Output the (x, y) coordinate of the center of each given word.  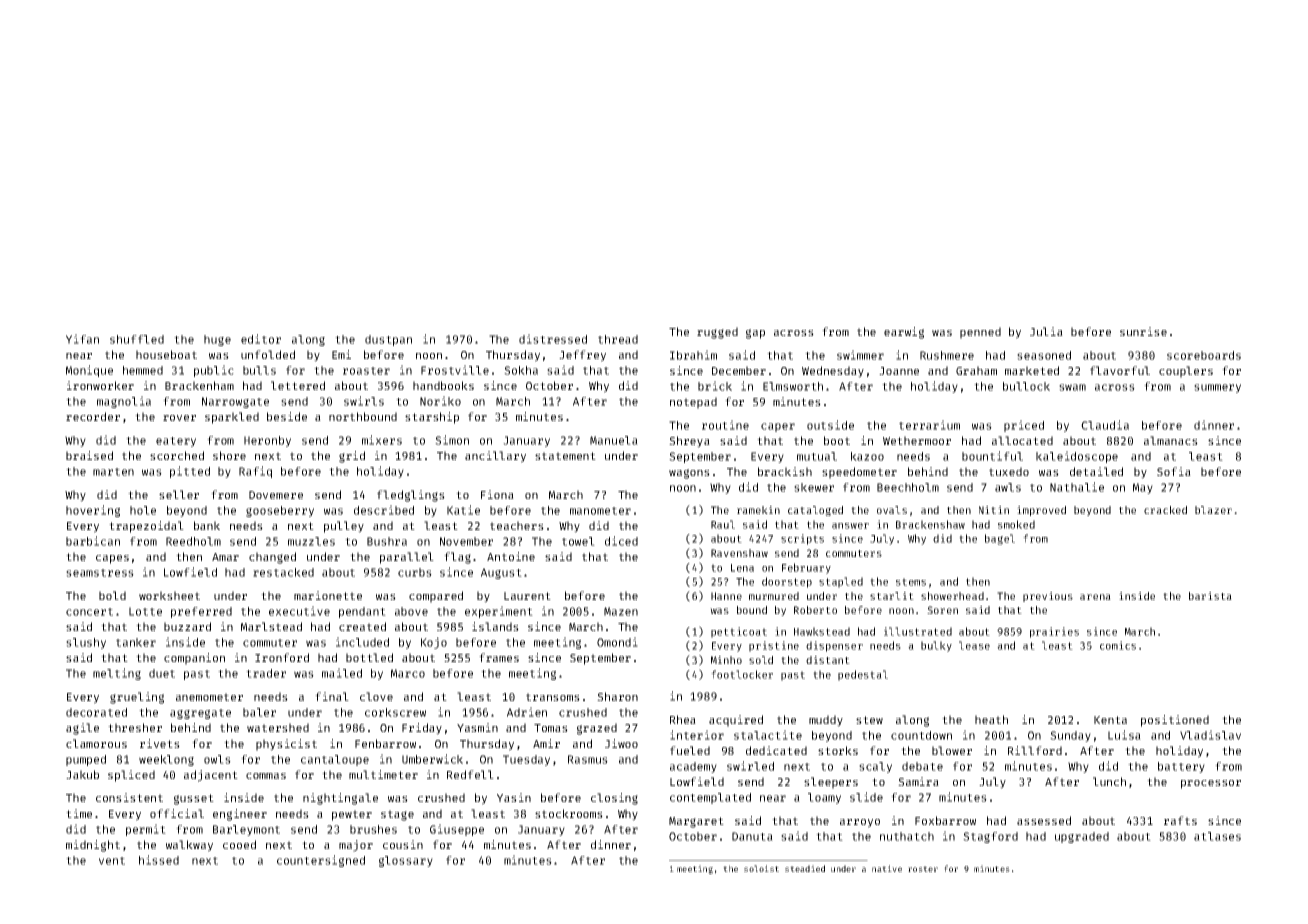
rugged (717, 333)
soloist (761, 868)
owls (217, 759)
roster (923, 869)
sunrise (1143, 331)
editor (261, 339)
